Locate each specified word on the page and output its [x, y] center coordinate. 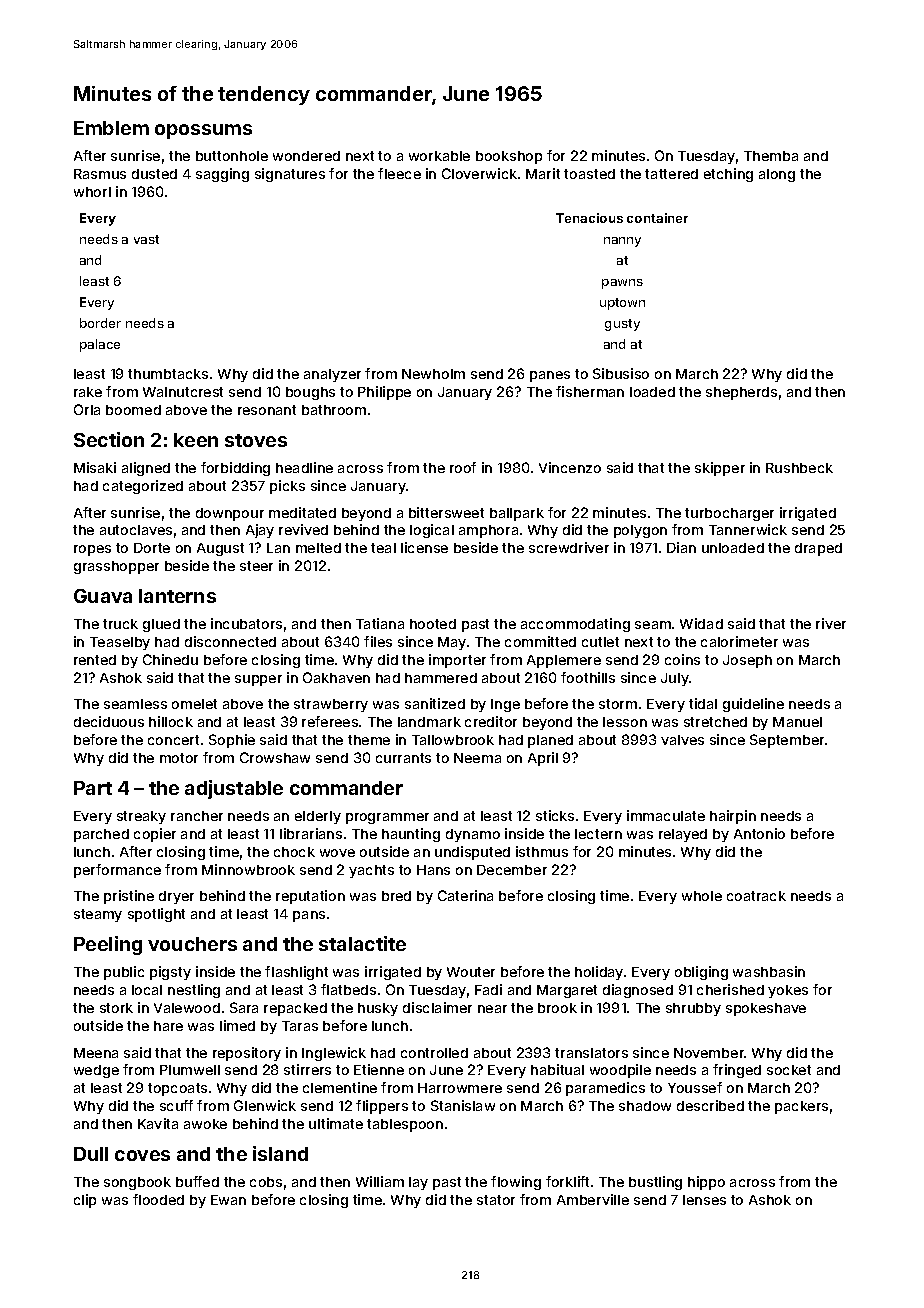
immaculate [666, 815]
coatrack [756, 896]
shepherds [741, 393]
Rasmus [100, 174]
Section [109, 439]
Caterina [465, 895]
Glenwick [265, 1105]
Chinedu [170, 659]
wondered [306, 156]
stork [116, 1008]
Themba [771, 156]
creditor [491, 721]
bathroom [334, 410]
